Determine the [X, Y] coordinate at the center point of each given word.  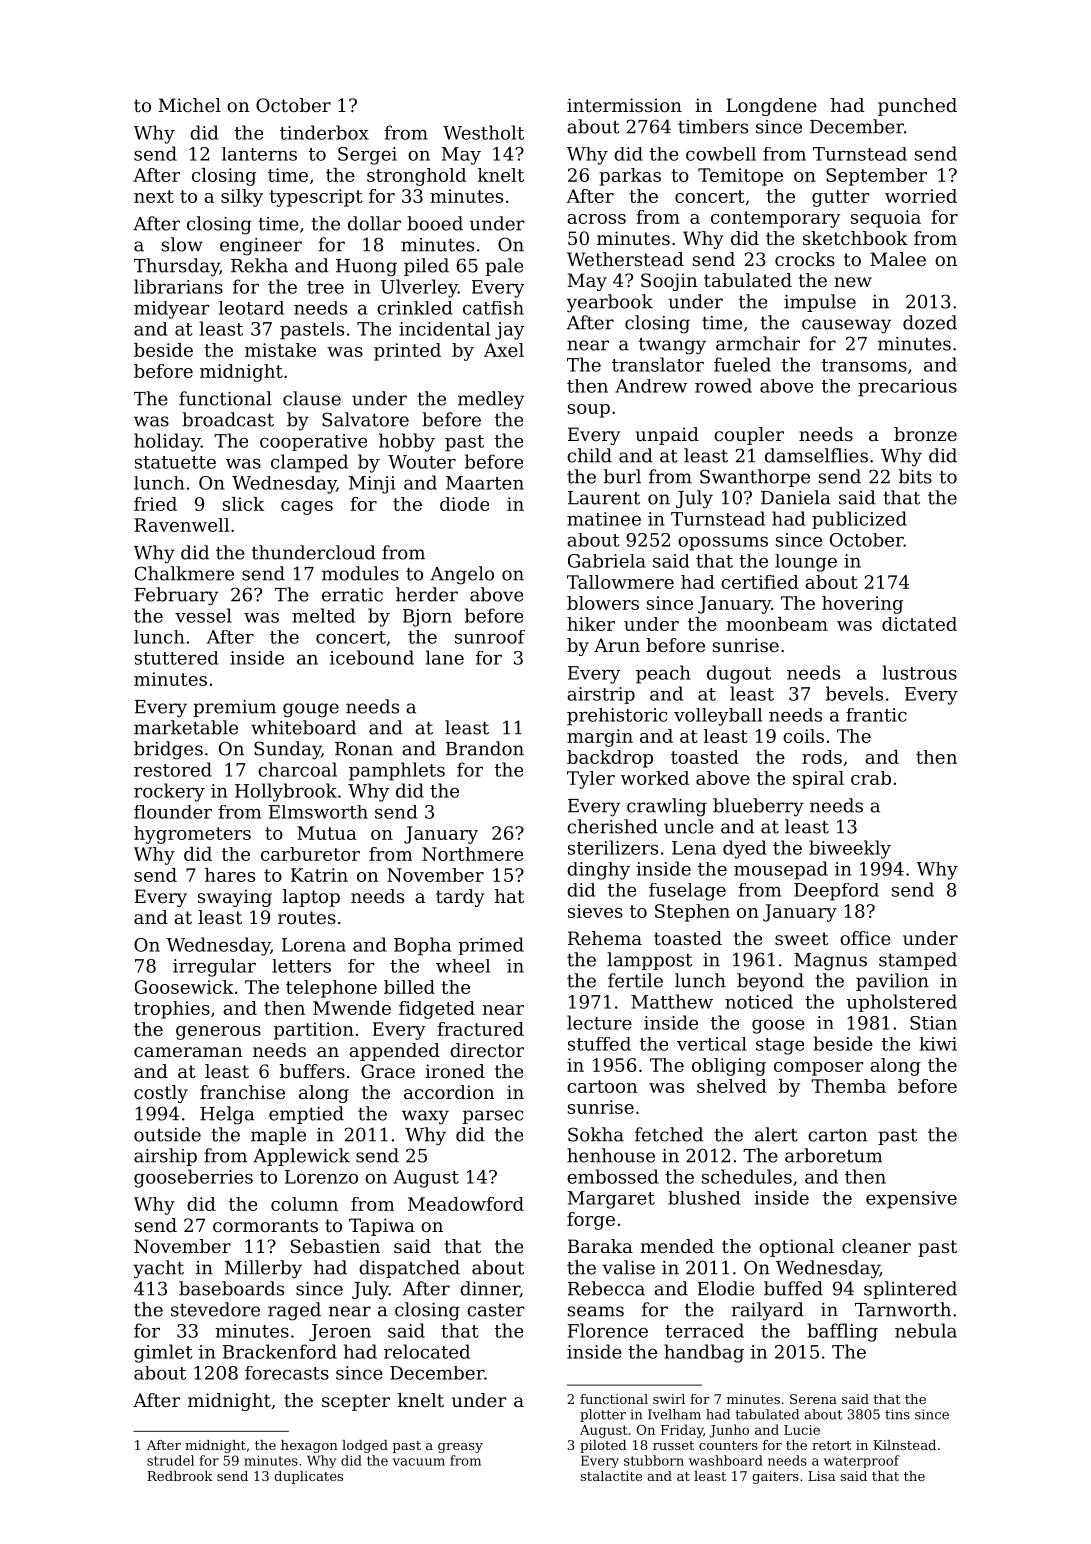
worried [921, 196]
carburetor [310, 854]
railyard [768, 1311]
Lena [694, 848]
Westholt [483, 132]
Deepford [836, 892]
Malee [898, 259]
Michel [190, 105]
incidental [444, 329]
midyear [172, 310]
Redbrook [180, 1476]
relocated [427, 1351]
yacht [158, 1269]
